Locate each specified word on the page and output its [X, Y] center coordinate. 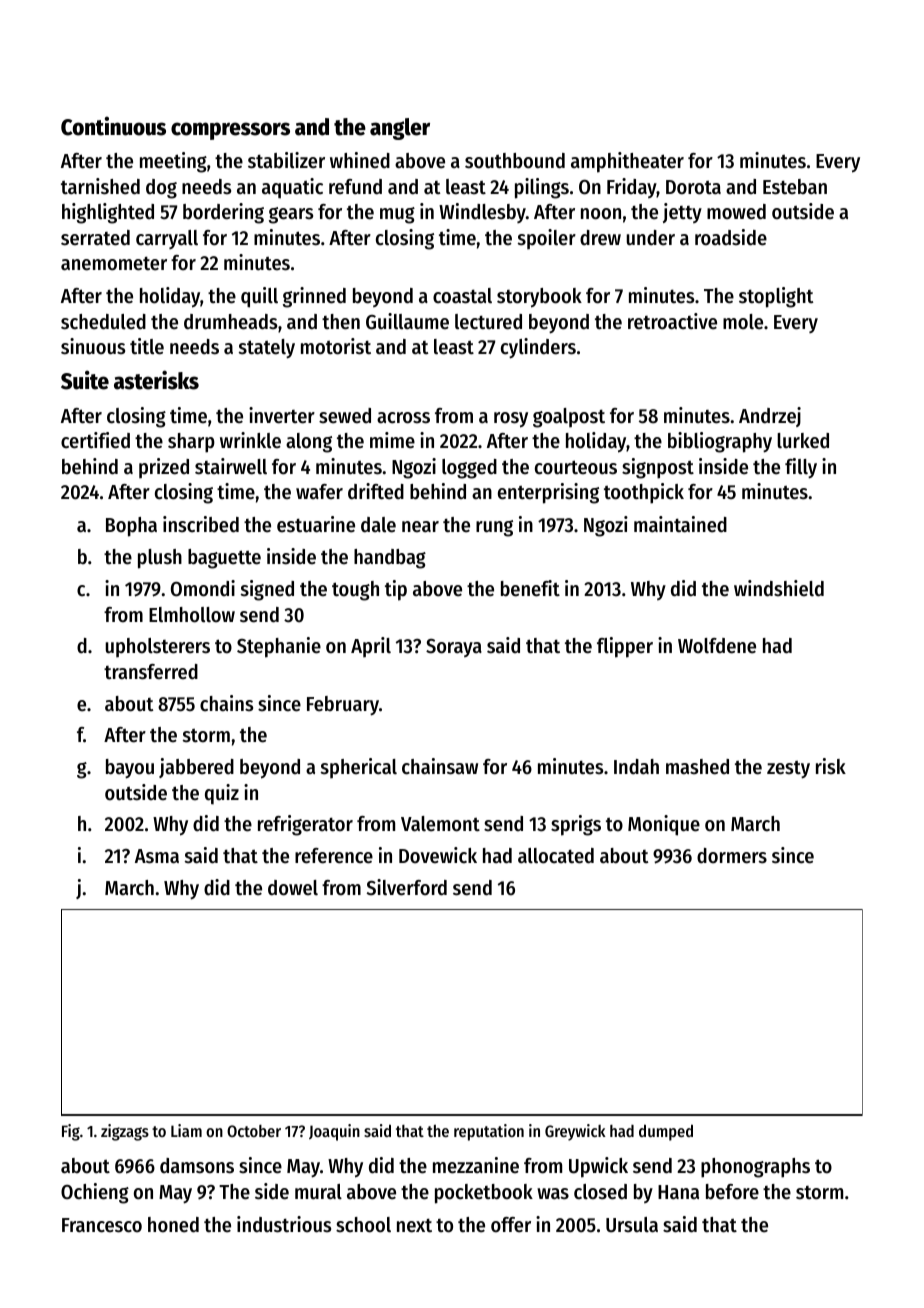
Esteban [795, 187]
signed [267, 590]
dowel [293, 888]
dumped [666, 1132]
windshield [779, 588]
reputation [489, 1132]
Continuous [113, 126]
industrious [284, 1224]
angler [400, 129]
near [420, 527]
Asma [157, 856]
